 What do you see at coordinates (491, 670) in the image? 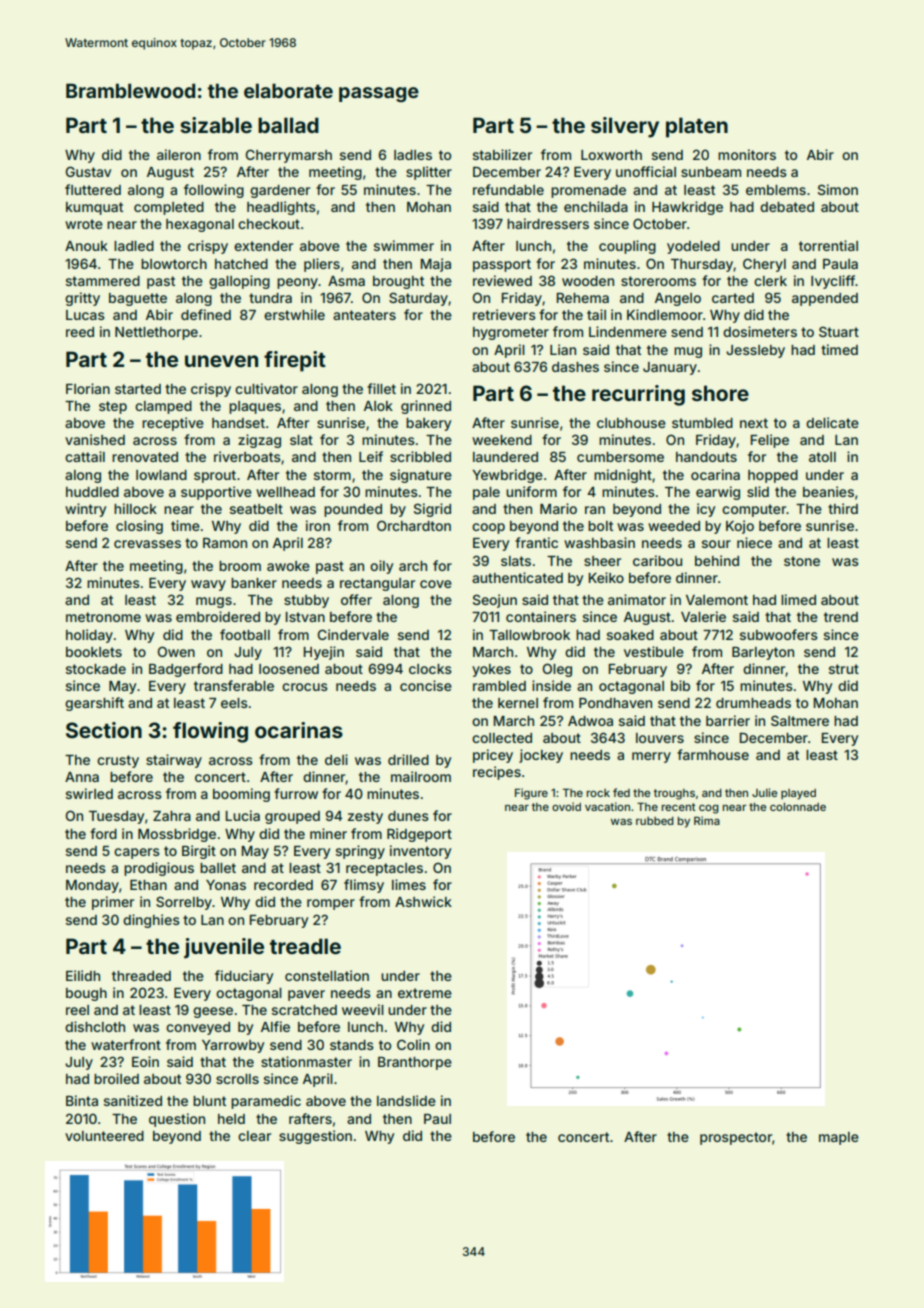
I see `yokes` at bounding box center [491, 670].
